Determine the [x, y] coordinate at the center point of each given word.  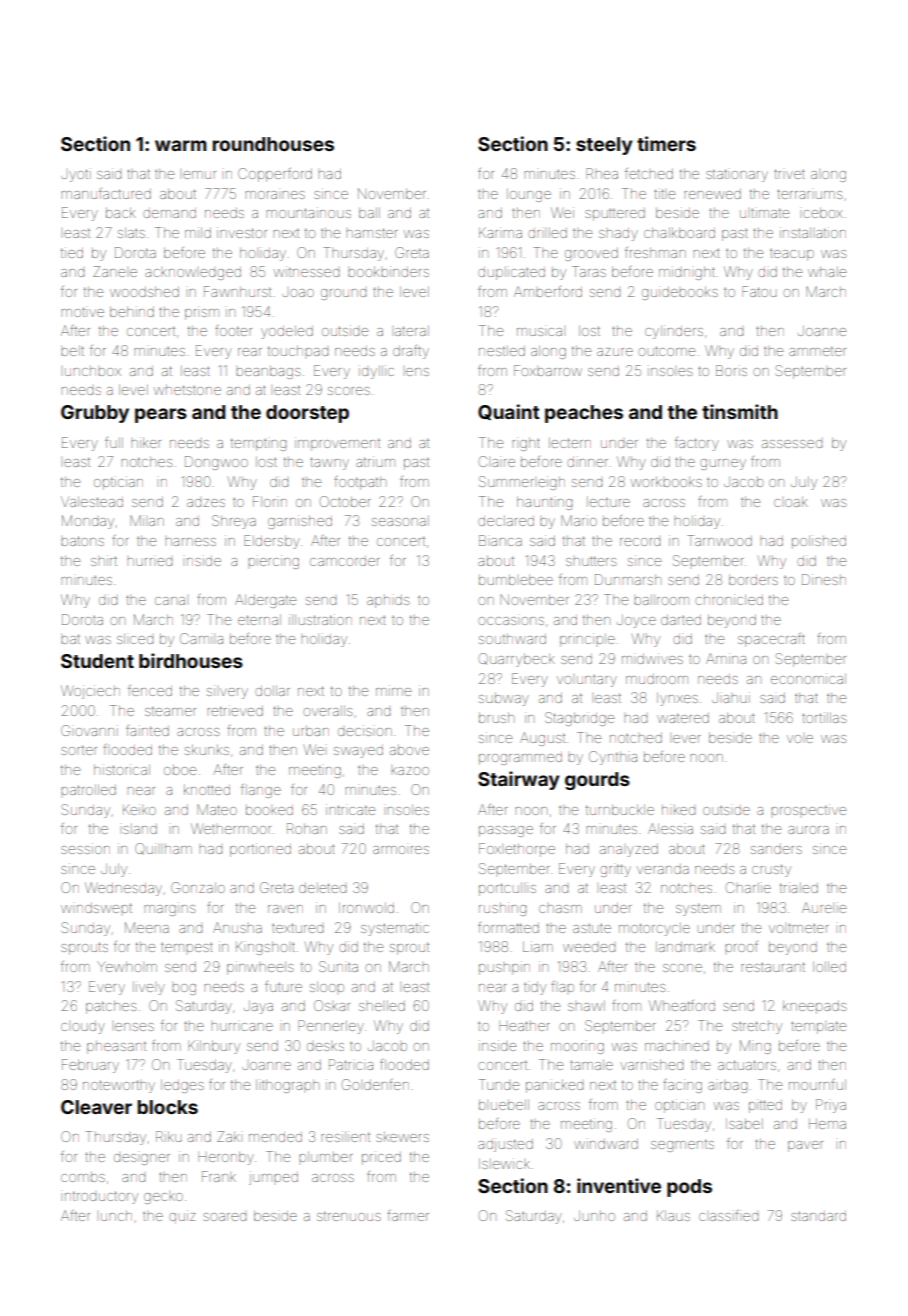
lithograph [287, 1086]
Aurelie [824, 907]
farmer [408, 1215]
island [140, 829]
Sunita [338, 966]
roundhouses [273, 144]
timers [666, 143]
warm [181, 145]
